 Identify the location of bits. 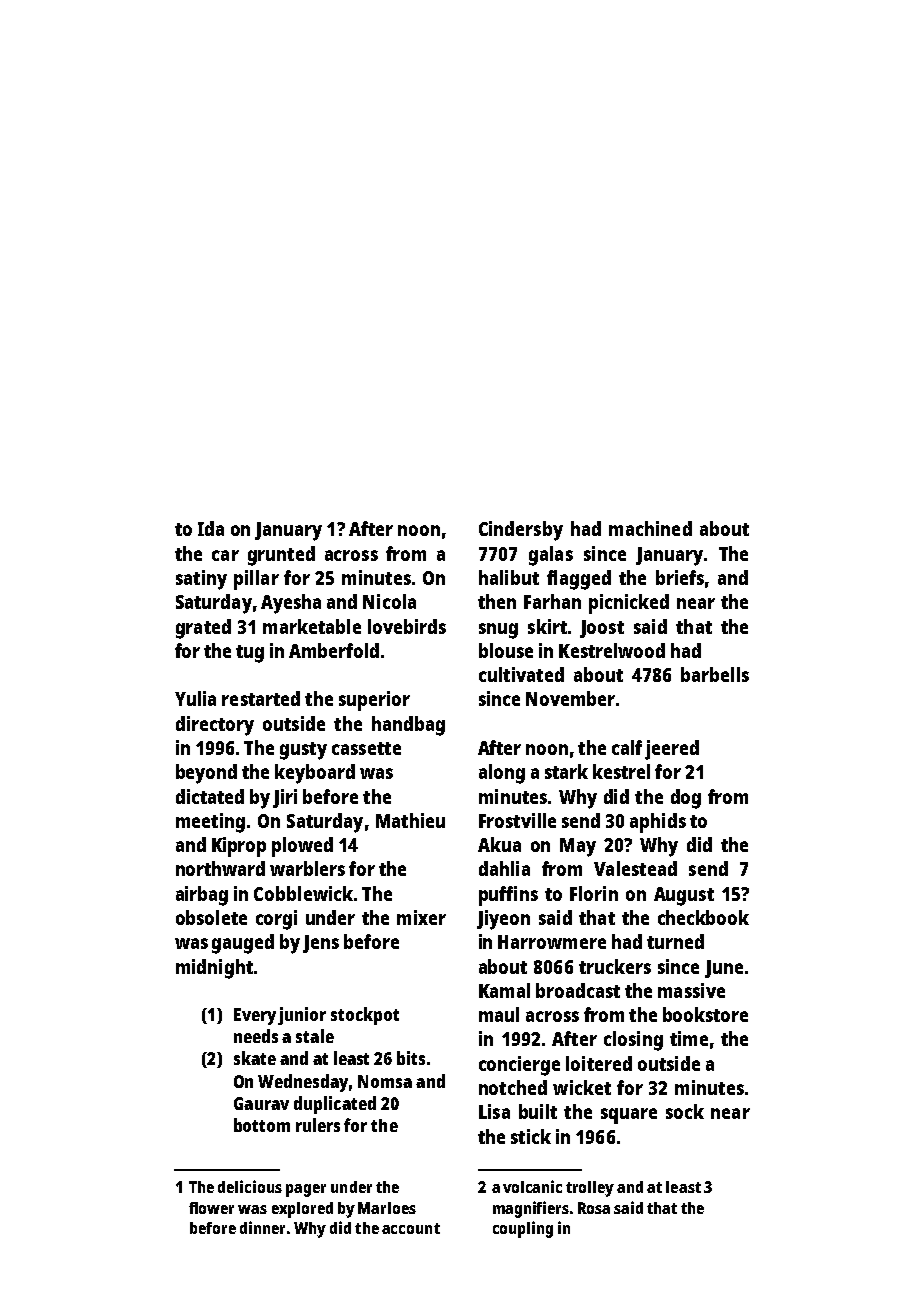
(411, 1058).
